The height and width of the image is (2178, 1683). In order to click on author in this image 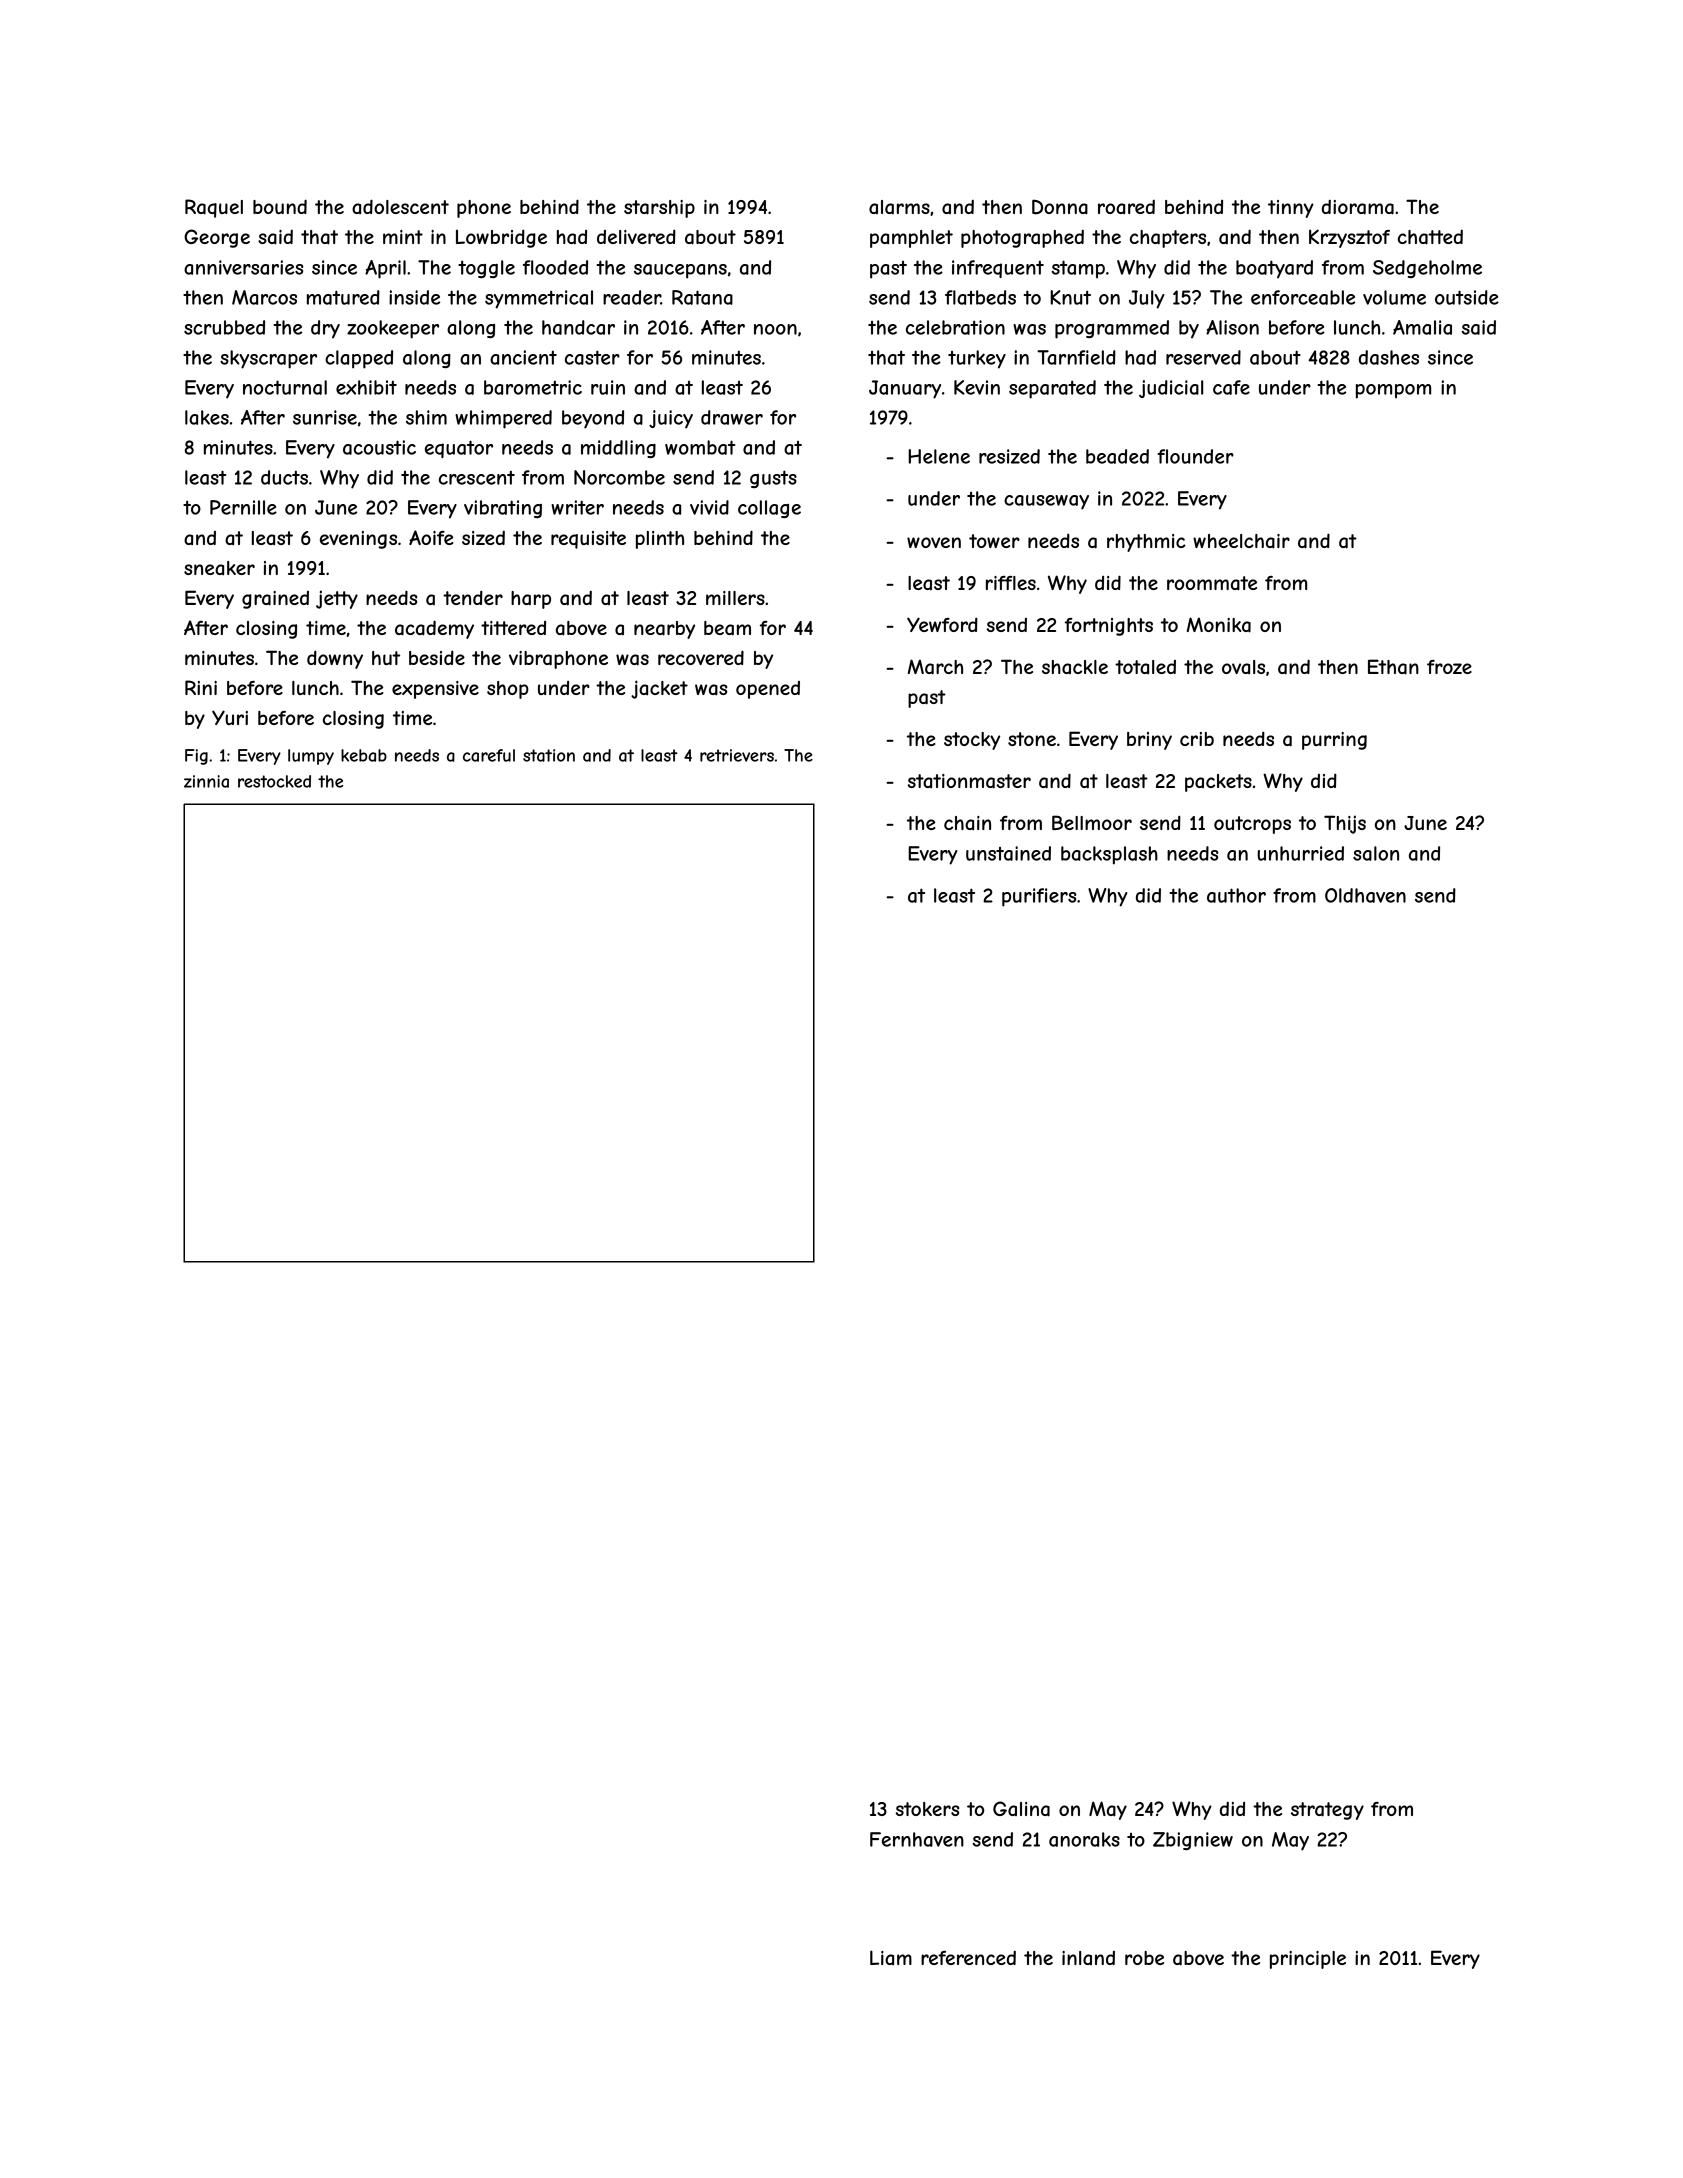, I will do `click(1236, 895)`.
